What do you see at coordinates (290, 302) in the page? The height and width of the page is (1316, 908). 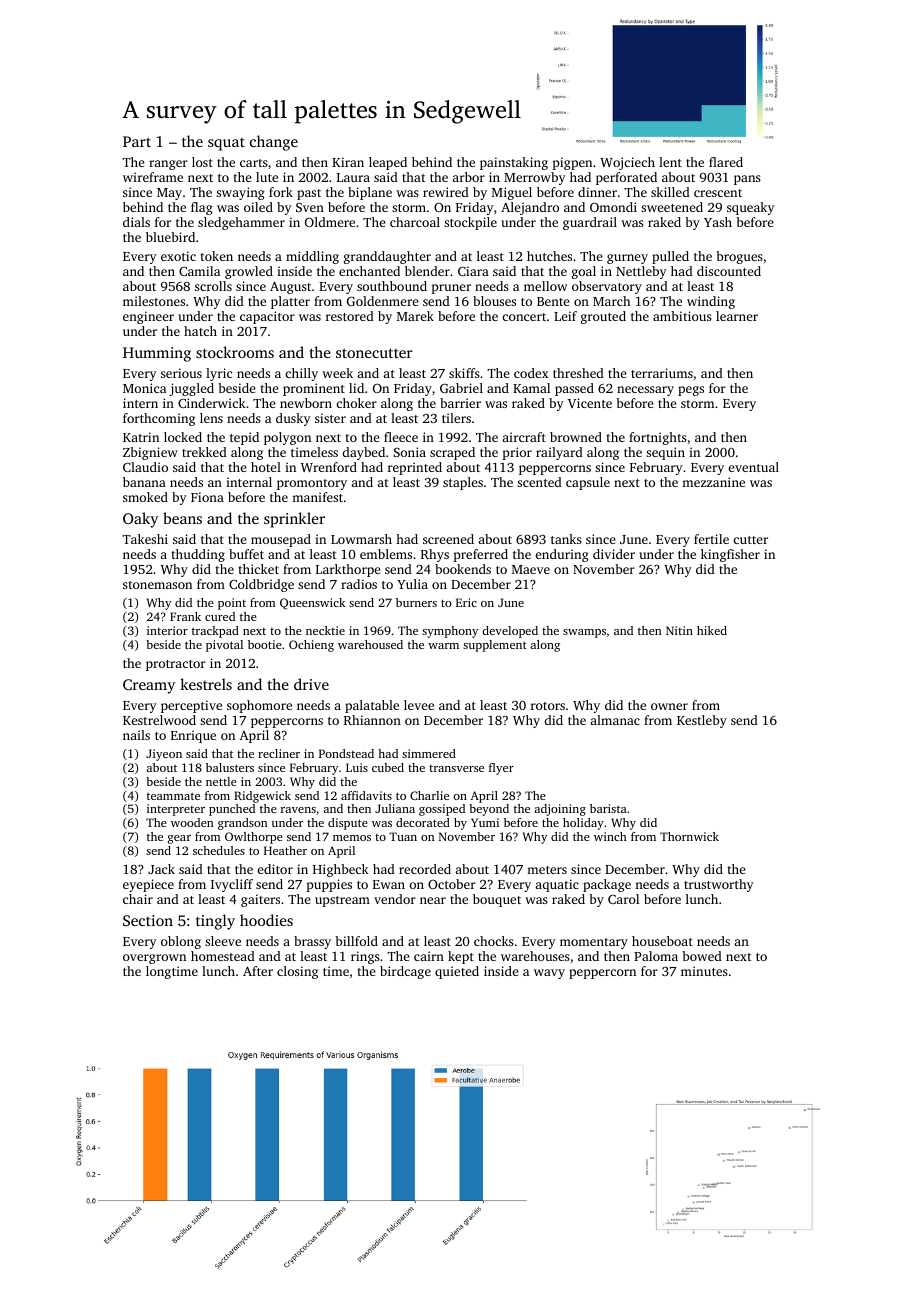 I see `platter` at bounding box center [290, 302].
